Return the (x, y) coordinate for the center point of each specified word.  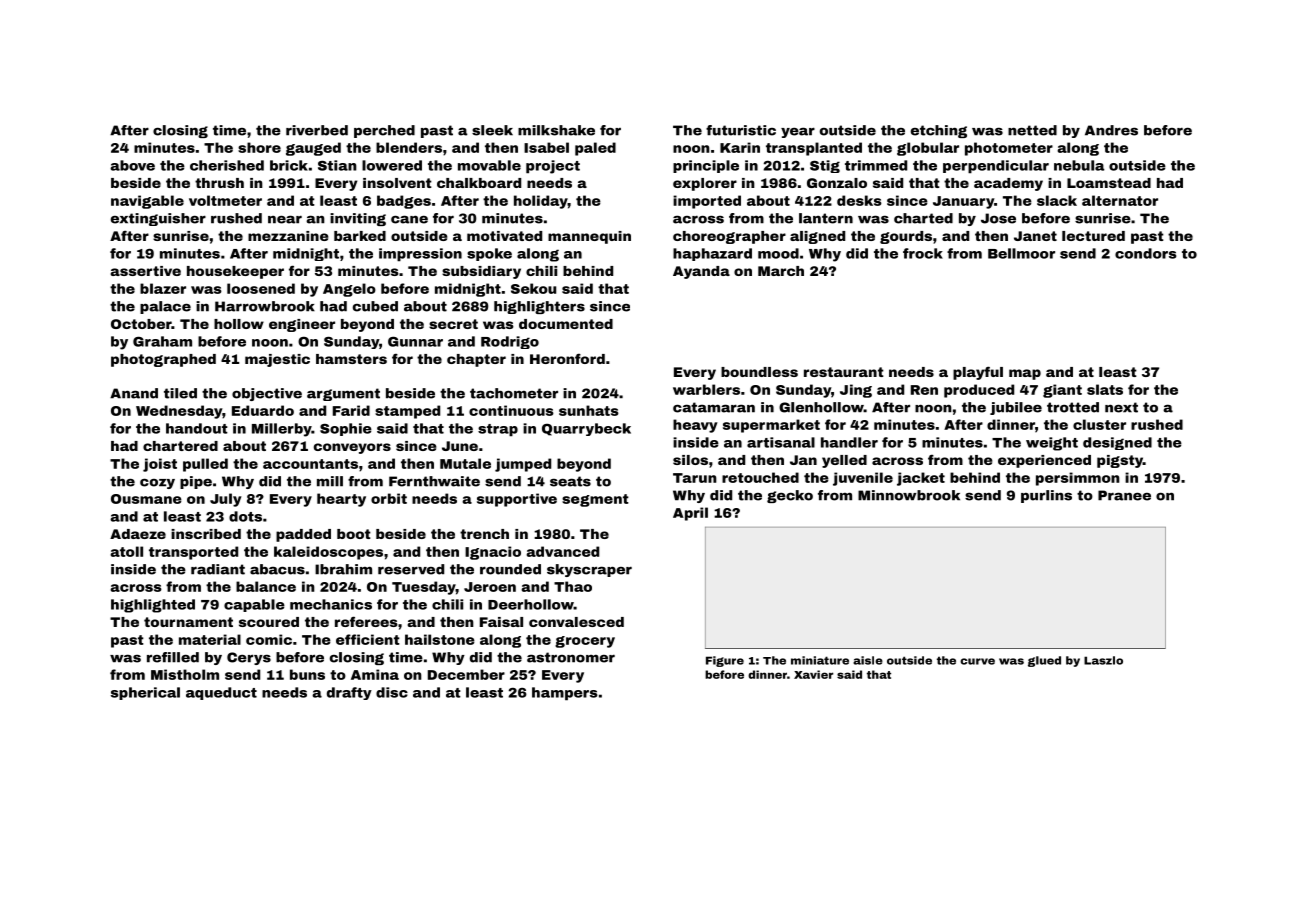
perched (384, 131)
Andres (1111, 130)
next (1121, 407)
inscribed (206, 534)
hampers (565, 694)
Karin (740, 147)
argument (343, 394)
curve (977, 661)
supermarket (771, 426)
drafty (349, 693)
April (690, 514)
